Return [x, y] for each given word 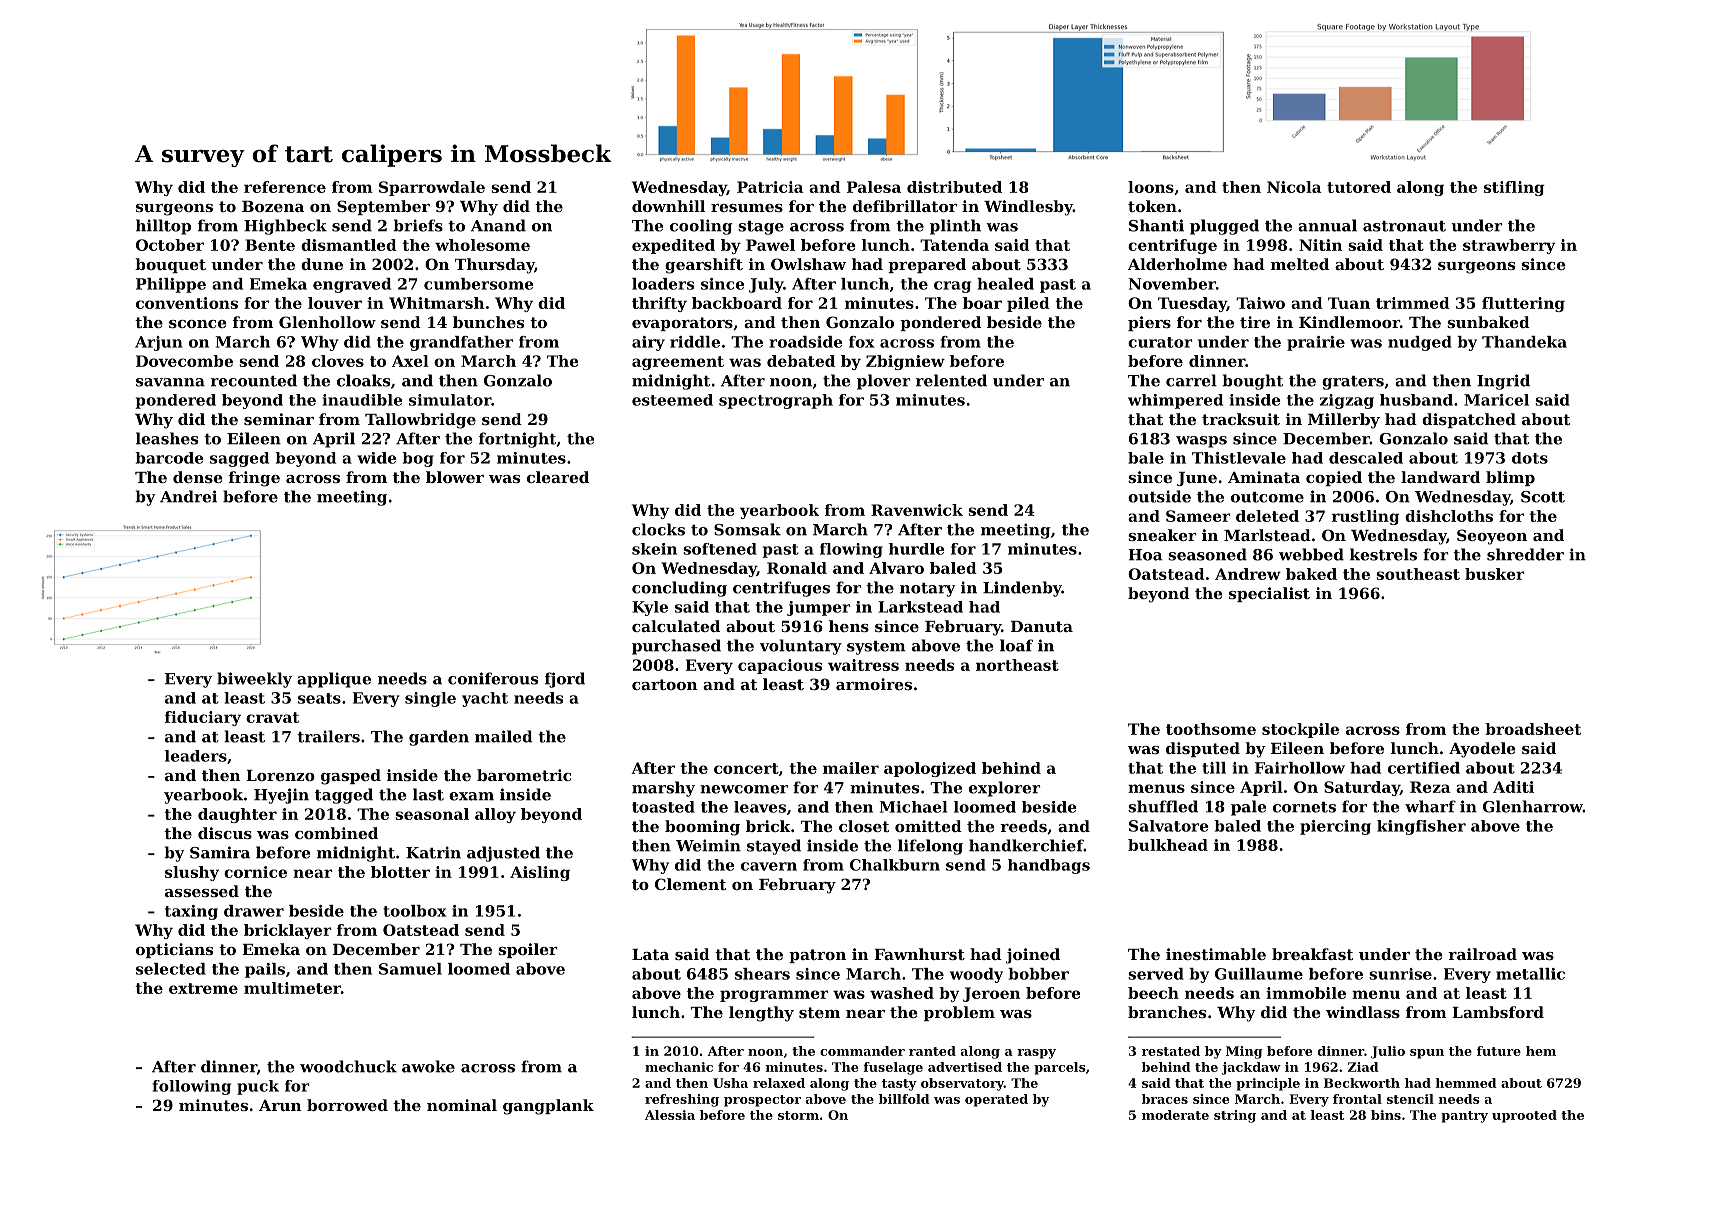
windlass [1363, 1012]
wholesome [482, 245]
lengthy [761, 1014]
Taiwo [1260, 303]
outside [1159, 496]
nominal [462, 1105]
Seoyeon [1492, 537]
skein [654, 549]
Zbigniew [905, 362]
